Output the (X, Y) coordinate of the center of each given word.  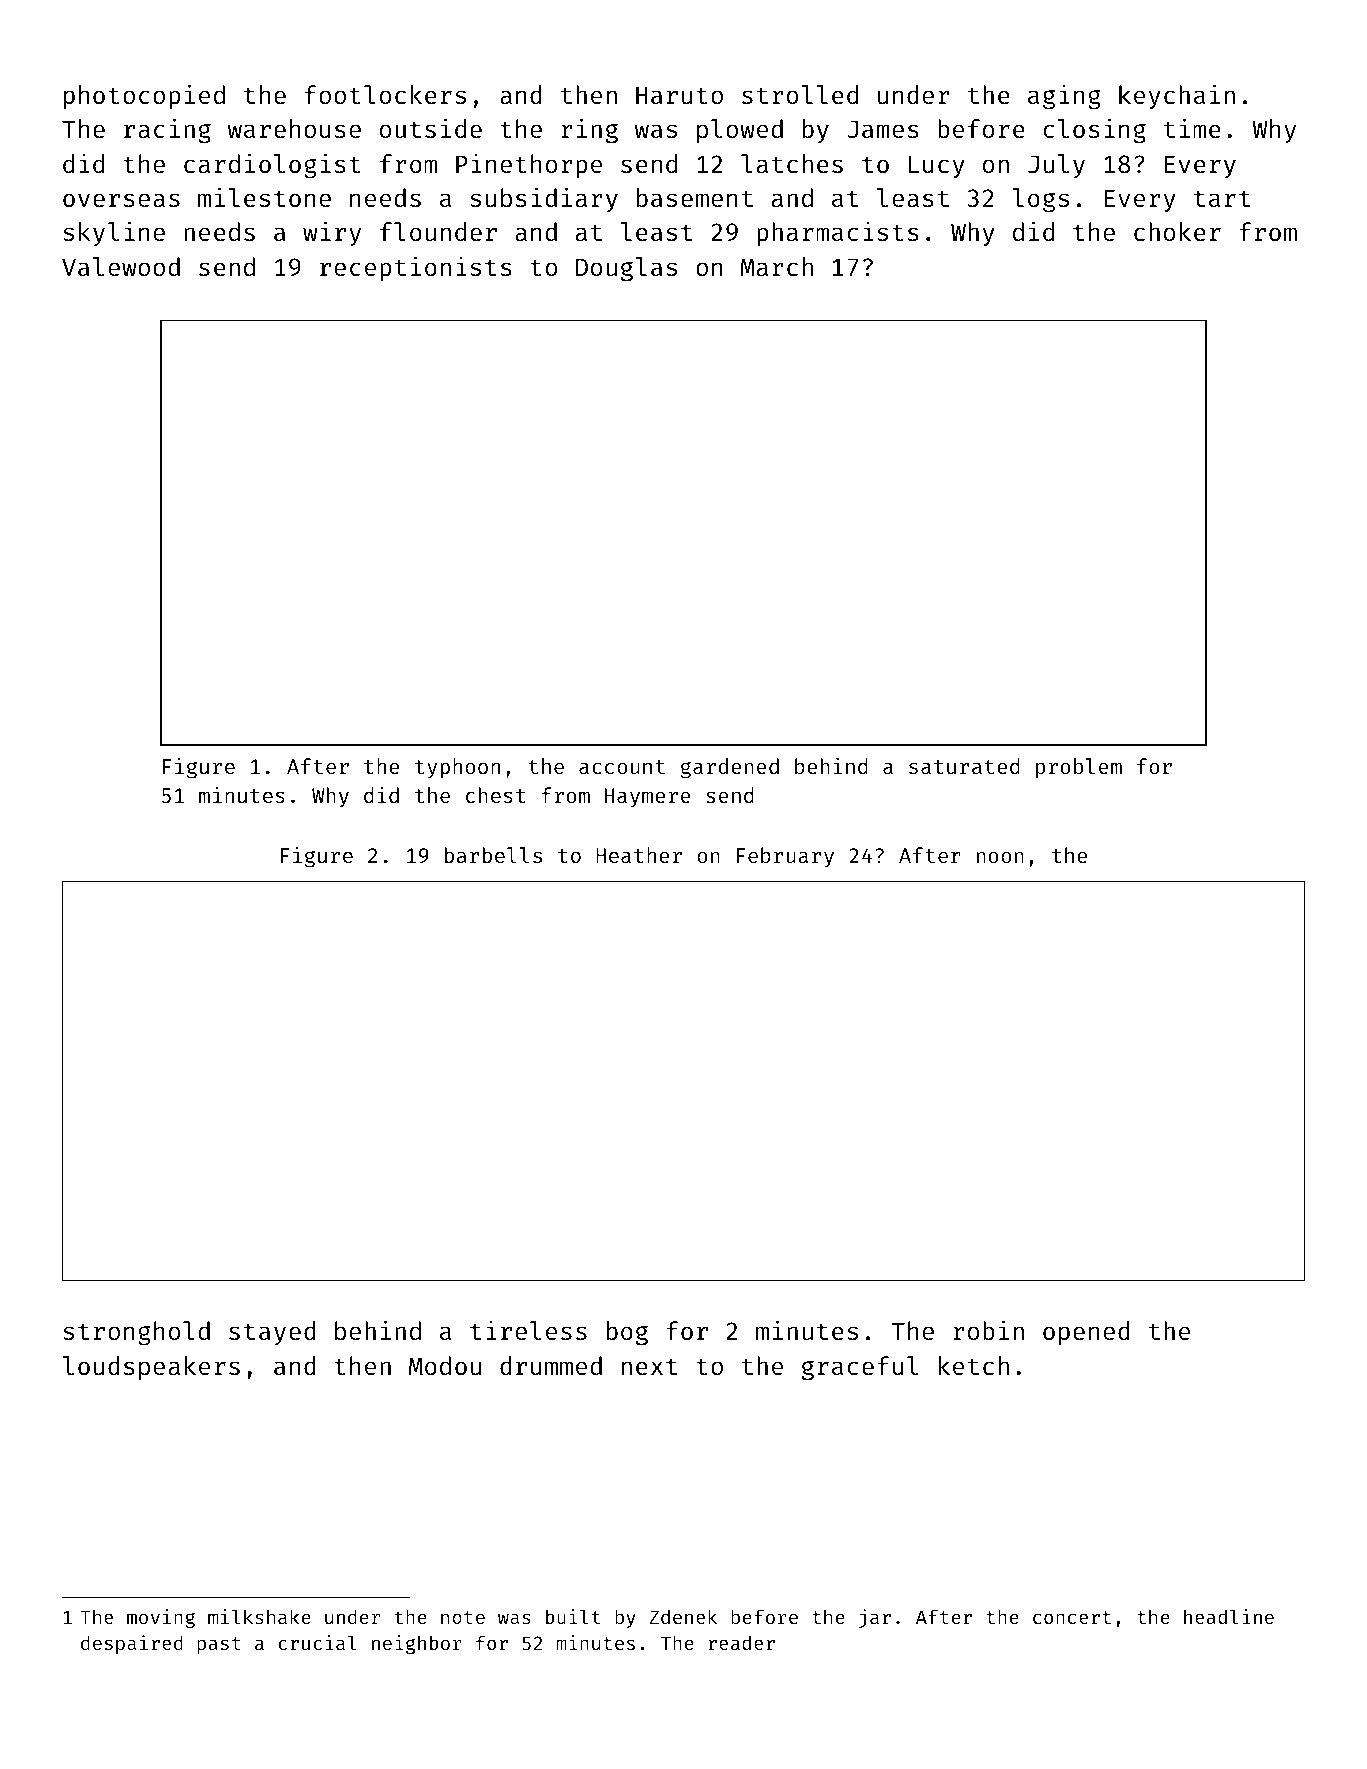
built (573, 1616)
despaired (132, 1644)
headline (1229, 1616)
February (785, 857)
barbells (493, 855)
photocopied (144, 97)
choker (1177, 232)
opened (1086, 1333)
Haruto (679, 95)
